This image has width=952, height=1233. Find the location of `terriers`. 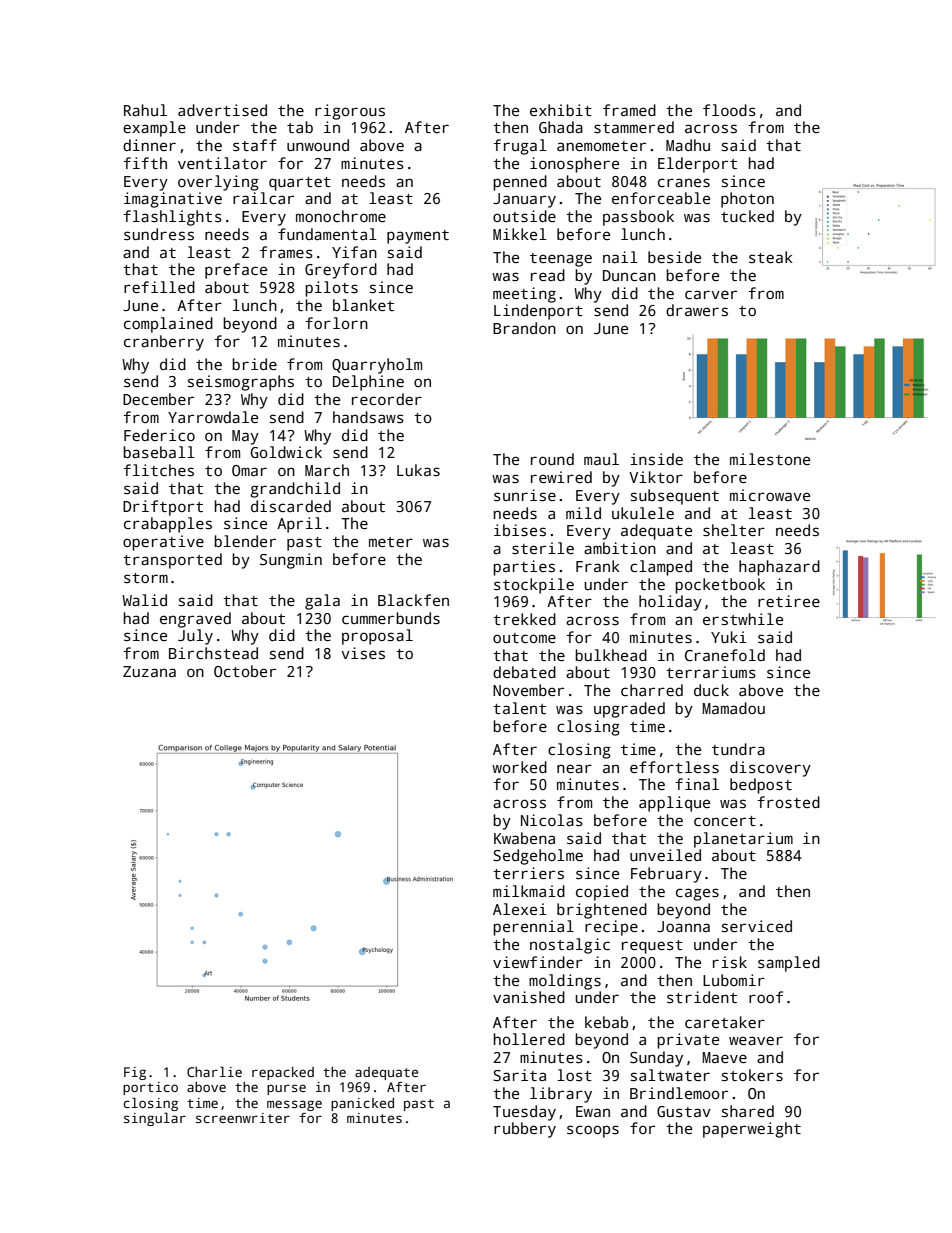

terriers is located at coordinates (528, 873).
